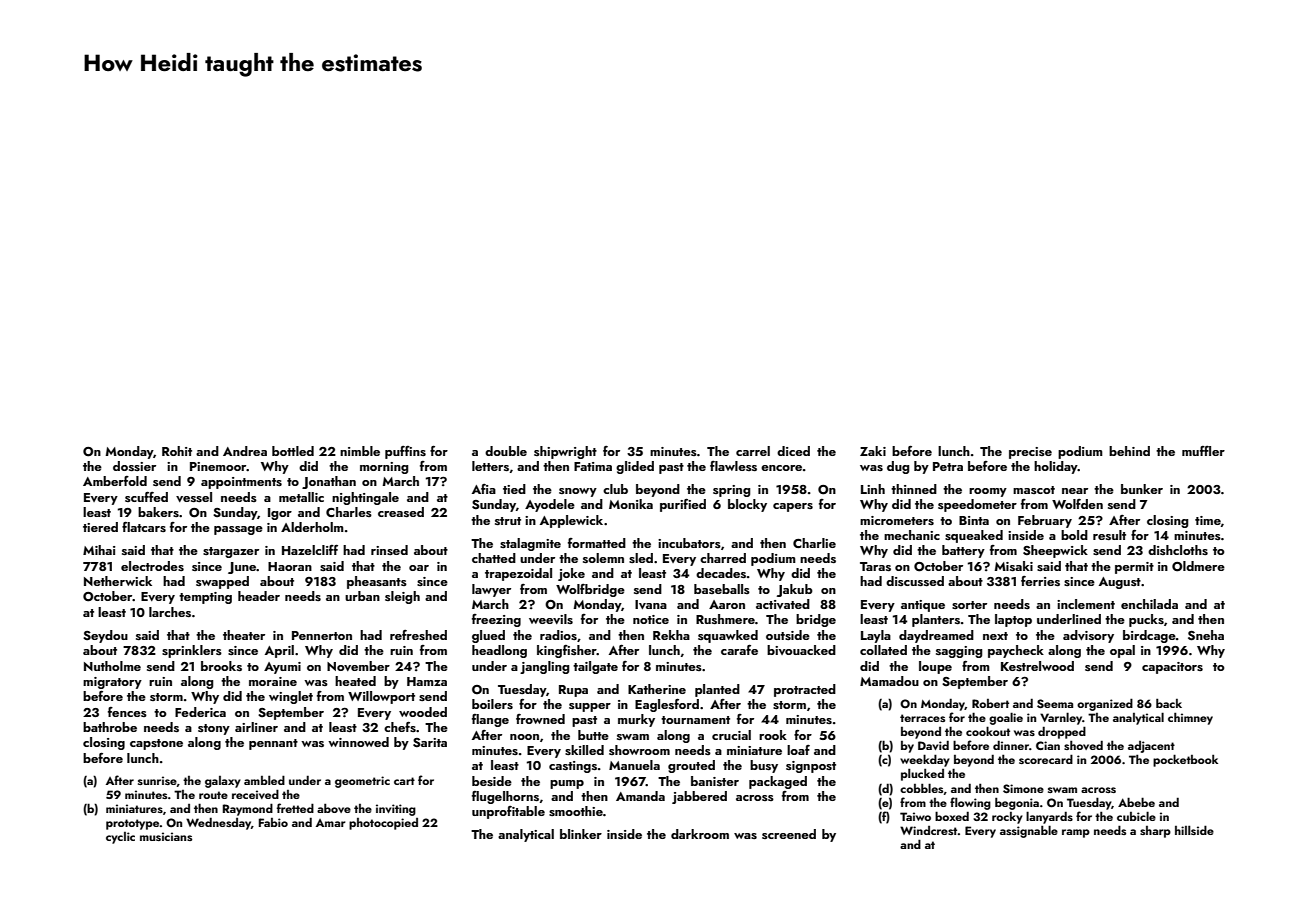  Describe the element at coordinates (118, 581) in the screenshot. I see `Netherwick` at that location.
